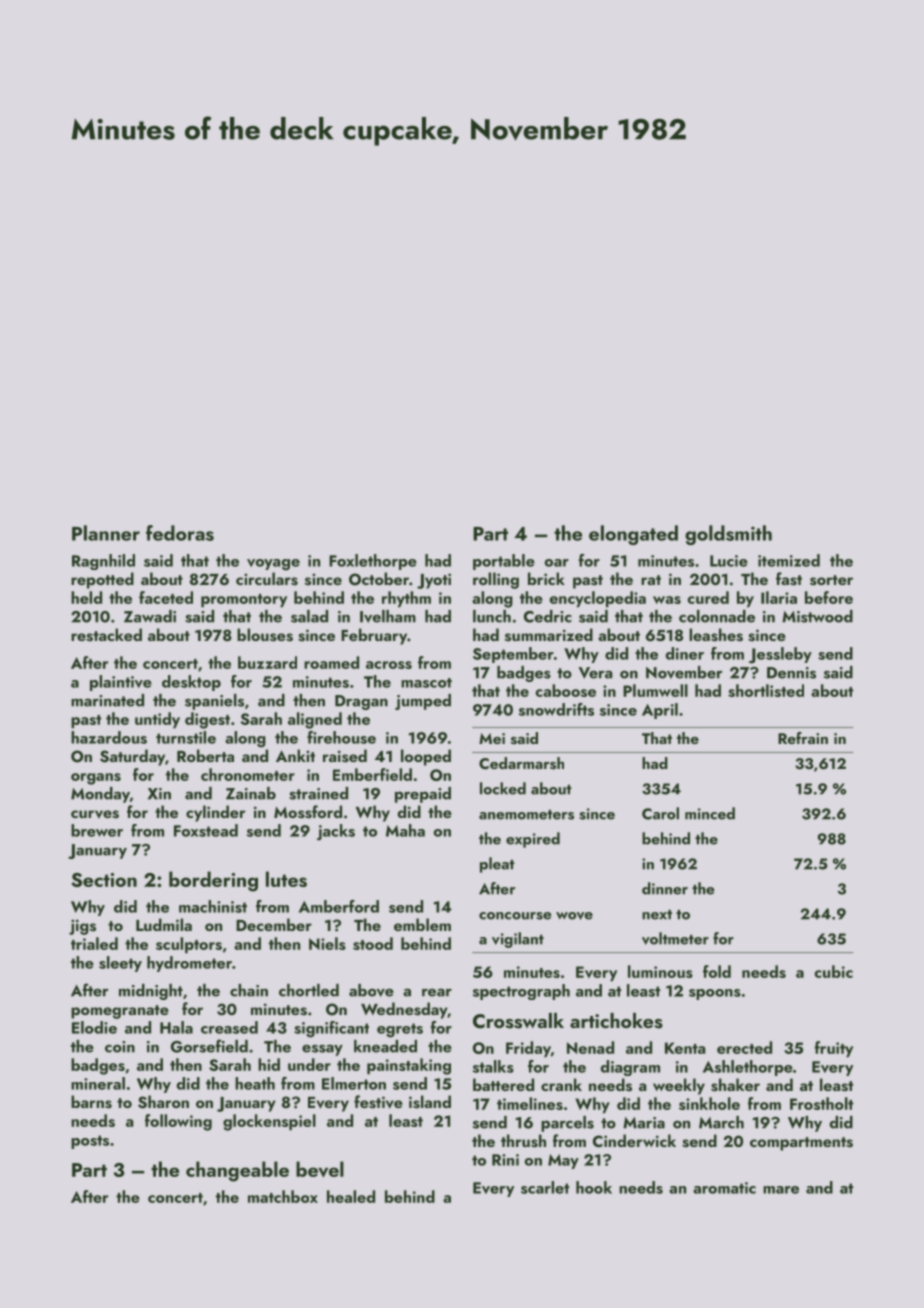 This image has width=924, height=1308. I want to click on following, so click(178, 1122).
